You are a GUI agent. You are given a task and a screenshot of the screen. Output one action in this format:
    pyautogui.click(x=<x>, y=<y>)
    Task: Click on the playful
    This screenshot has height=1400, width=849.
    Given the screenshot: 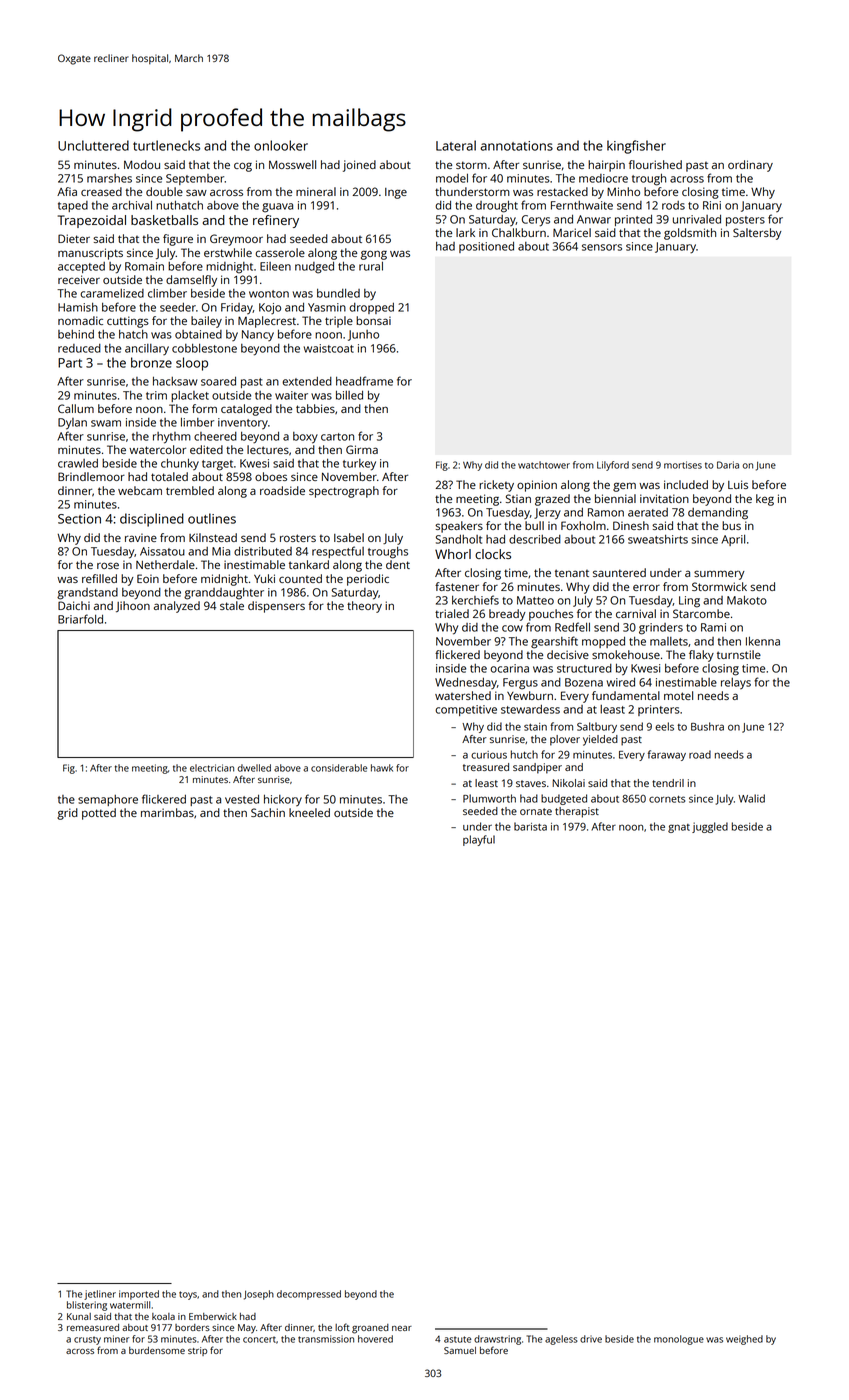 What is the action you would take?
    pyautogui.click(x=479, y=840)
